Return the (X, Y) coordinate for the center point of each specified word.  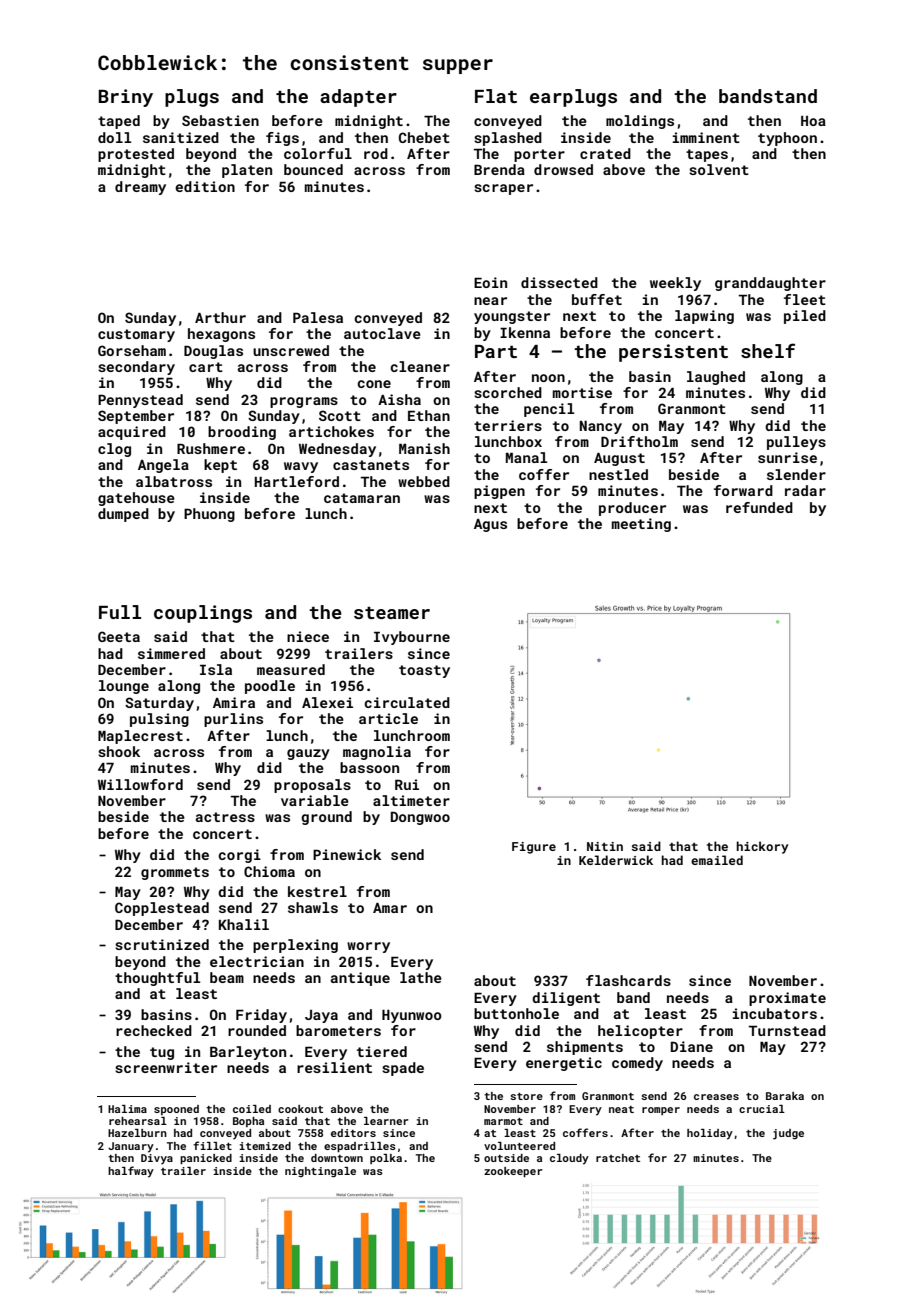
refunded (759, 507)
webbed (424, 481)
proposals (312, 786)
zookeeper (513, 1172)
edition (205, 186)
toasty (424, 671)
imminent (706, 137)
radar (805, 490)
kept (220, 466)
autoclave (382, 333)
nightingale (320, 1172)
